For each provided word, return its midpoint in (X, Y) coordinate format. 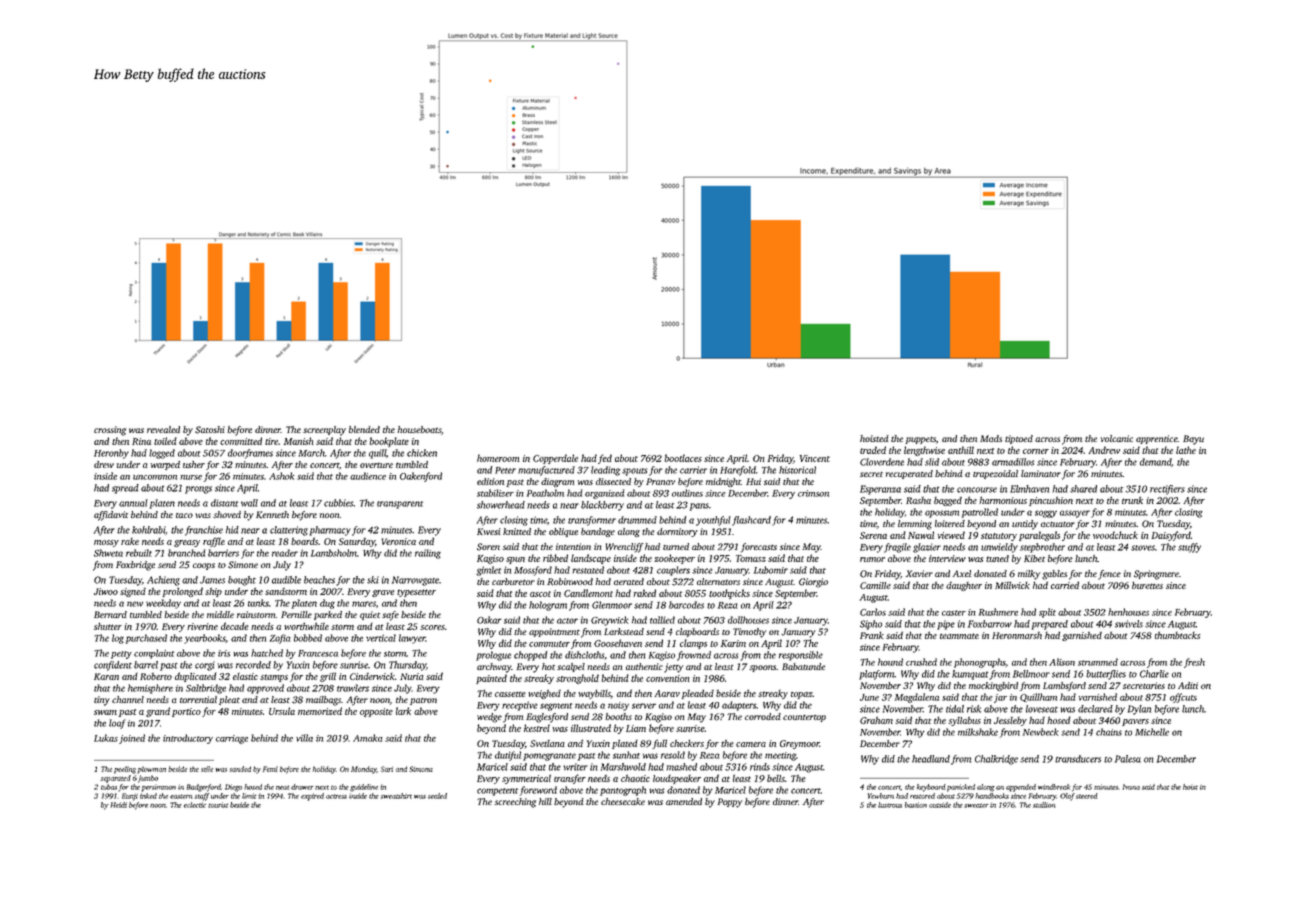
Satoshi (210, 430)
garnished (1082, 636)
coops (204, 566)
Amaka (368, 738)
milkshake (978, 732)
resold (673, 755)
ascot (540, 594)
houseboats (419, 429)
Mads (991, 438)
